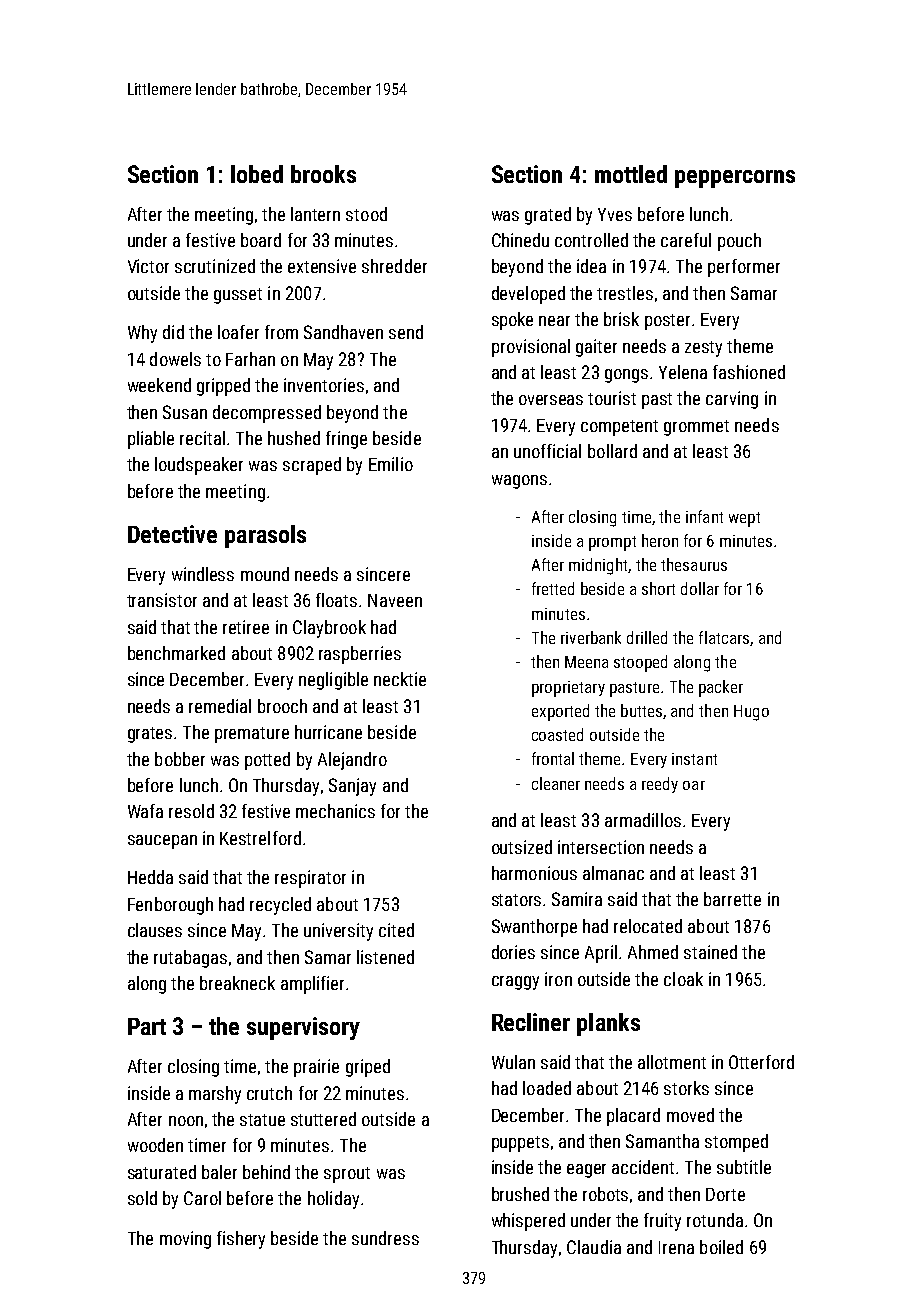  Describe the element at coordinates (528, 1222) in the screenshot. I see `whispered` at that location.
